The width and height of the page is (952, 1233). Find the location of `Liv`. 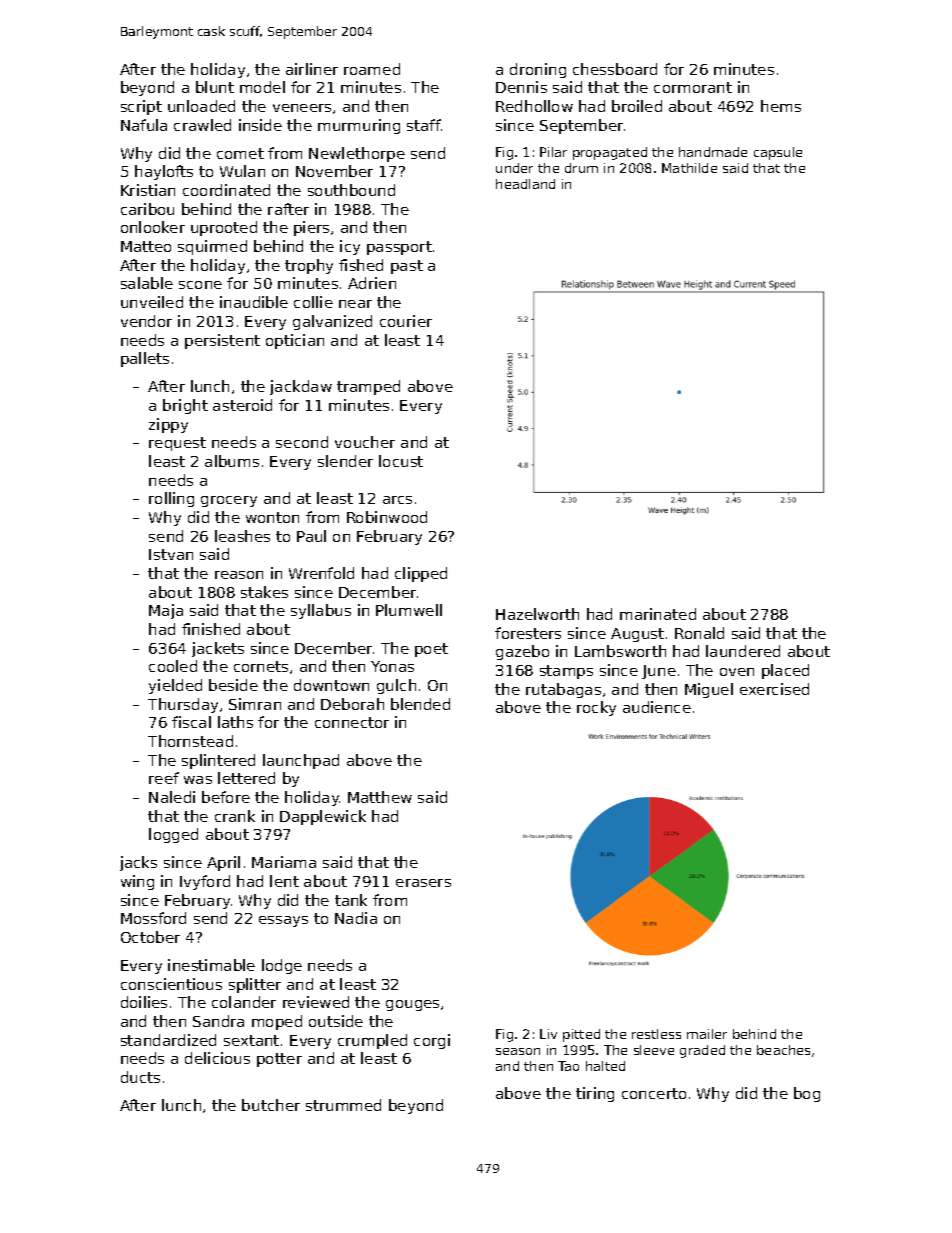

Liv is located at coordinates (548, 1034).
